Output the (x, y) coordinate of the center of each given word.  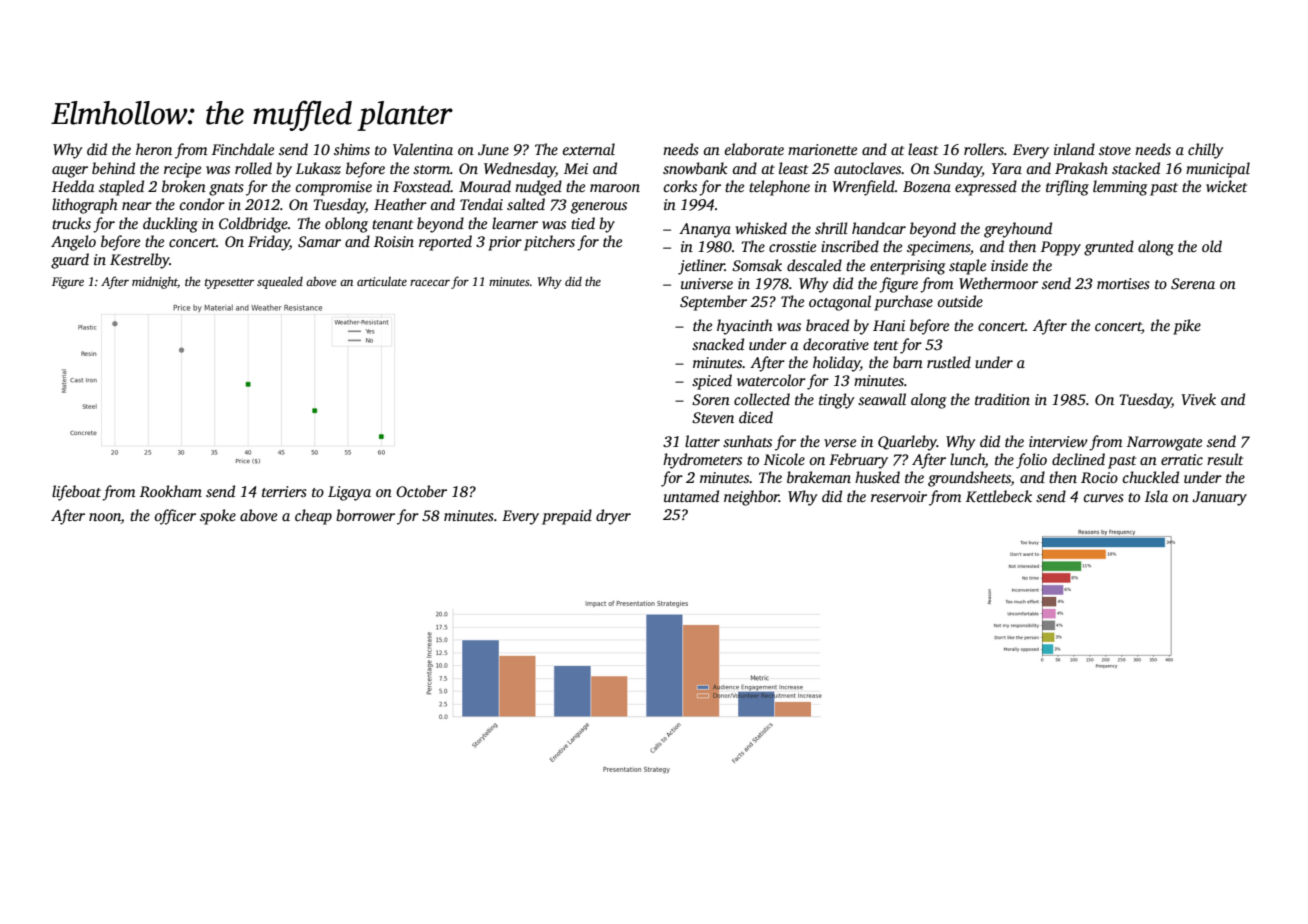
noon (105, 517)
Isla (1156, 496)
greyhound (1018, 230)
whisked (761, 228)
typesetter (229, 283)
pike (1187, 327)
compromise (333, 188)
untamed (691, 496)
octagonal (840, 303)
